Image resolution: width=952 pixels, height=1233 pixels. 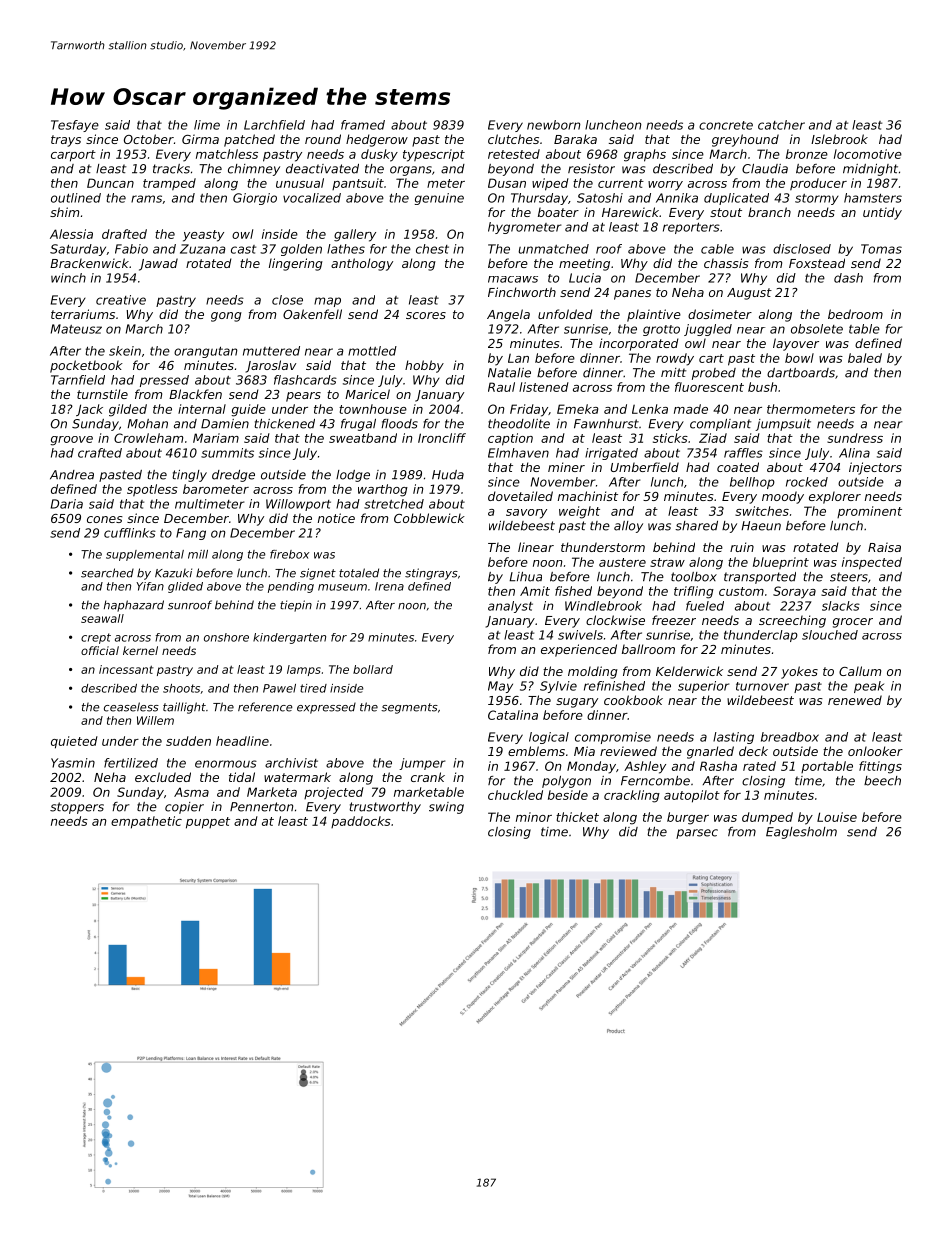 I want to click on layover, so click(x=796, y=344).
